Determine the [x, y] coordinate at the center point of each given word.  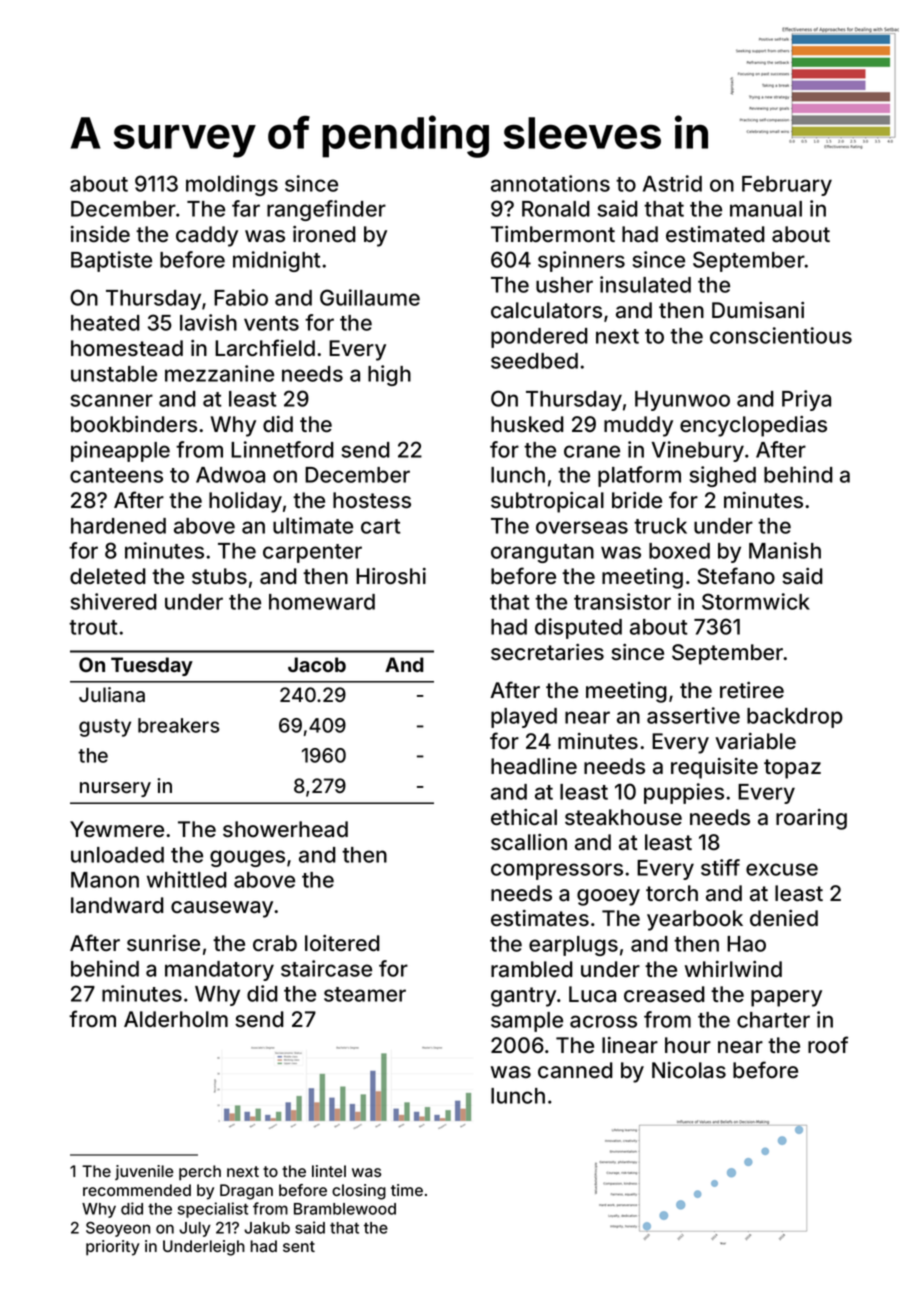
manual [766, 209]
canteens [116, 475]
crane [592, 451]
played [524, 718]
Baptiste [111, 261]
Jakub [267, 1228]
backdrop [795, 718]
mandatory [219, 971]
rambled [532, 969]
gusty [105, 728]
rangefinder [326, 210]
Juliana [112, 695]
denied [784, 918]
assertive [693, 715]
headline [534, 766]
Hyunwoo [682, 401]
